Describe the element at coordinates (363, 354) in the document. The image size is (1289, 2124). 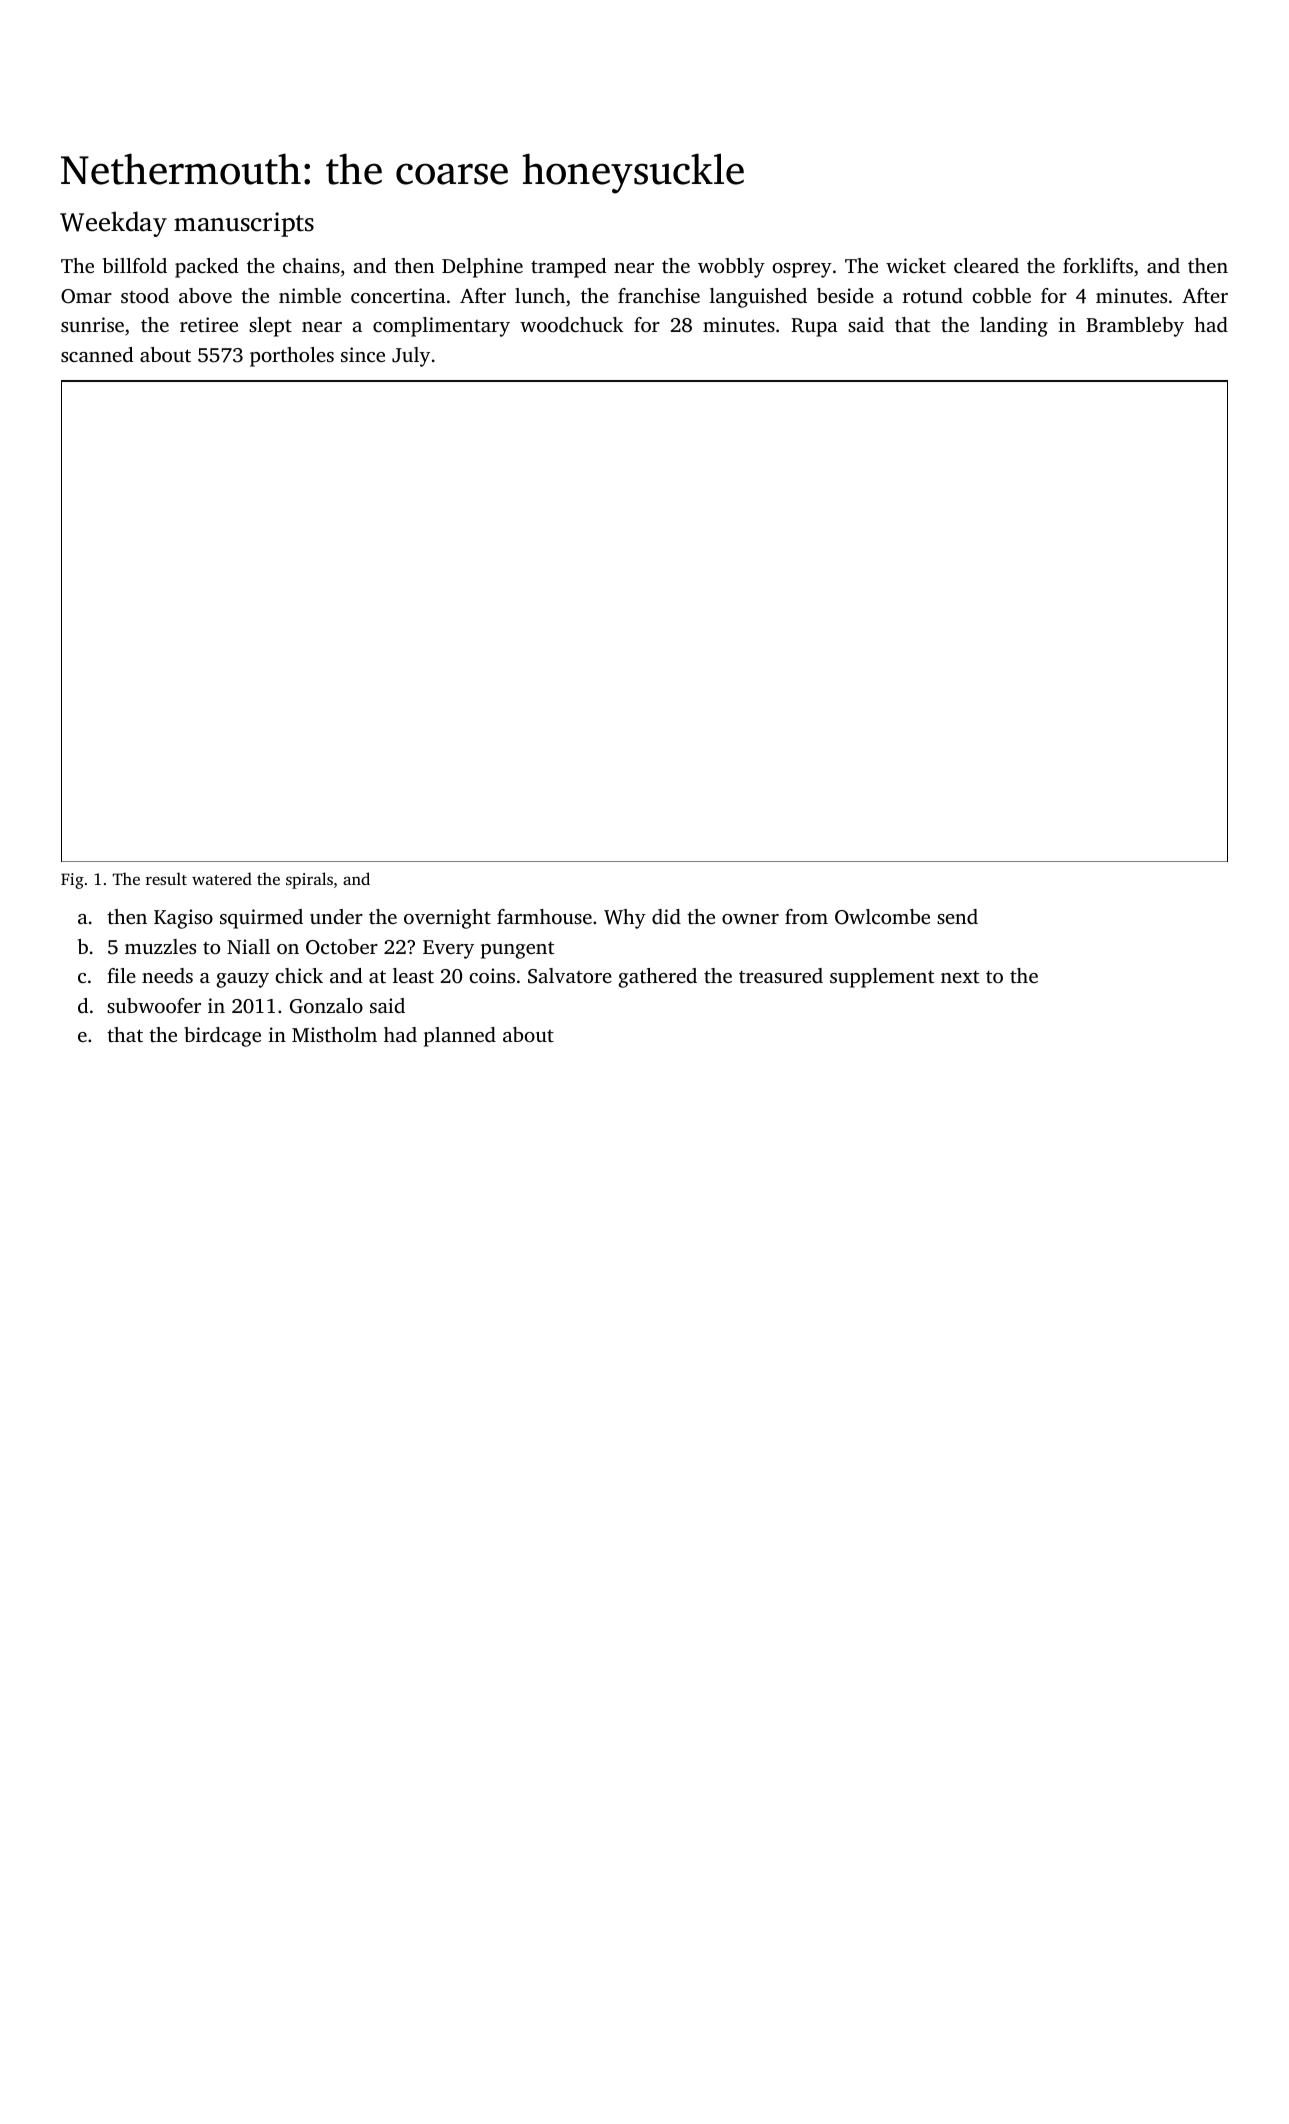
I see `since` at that location.
